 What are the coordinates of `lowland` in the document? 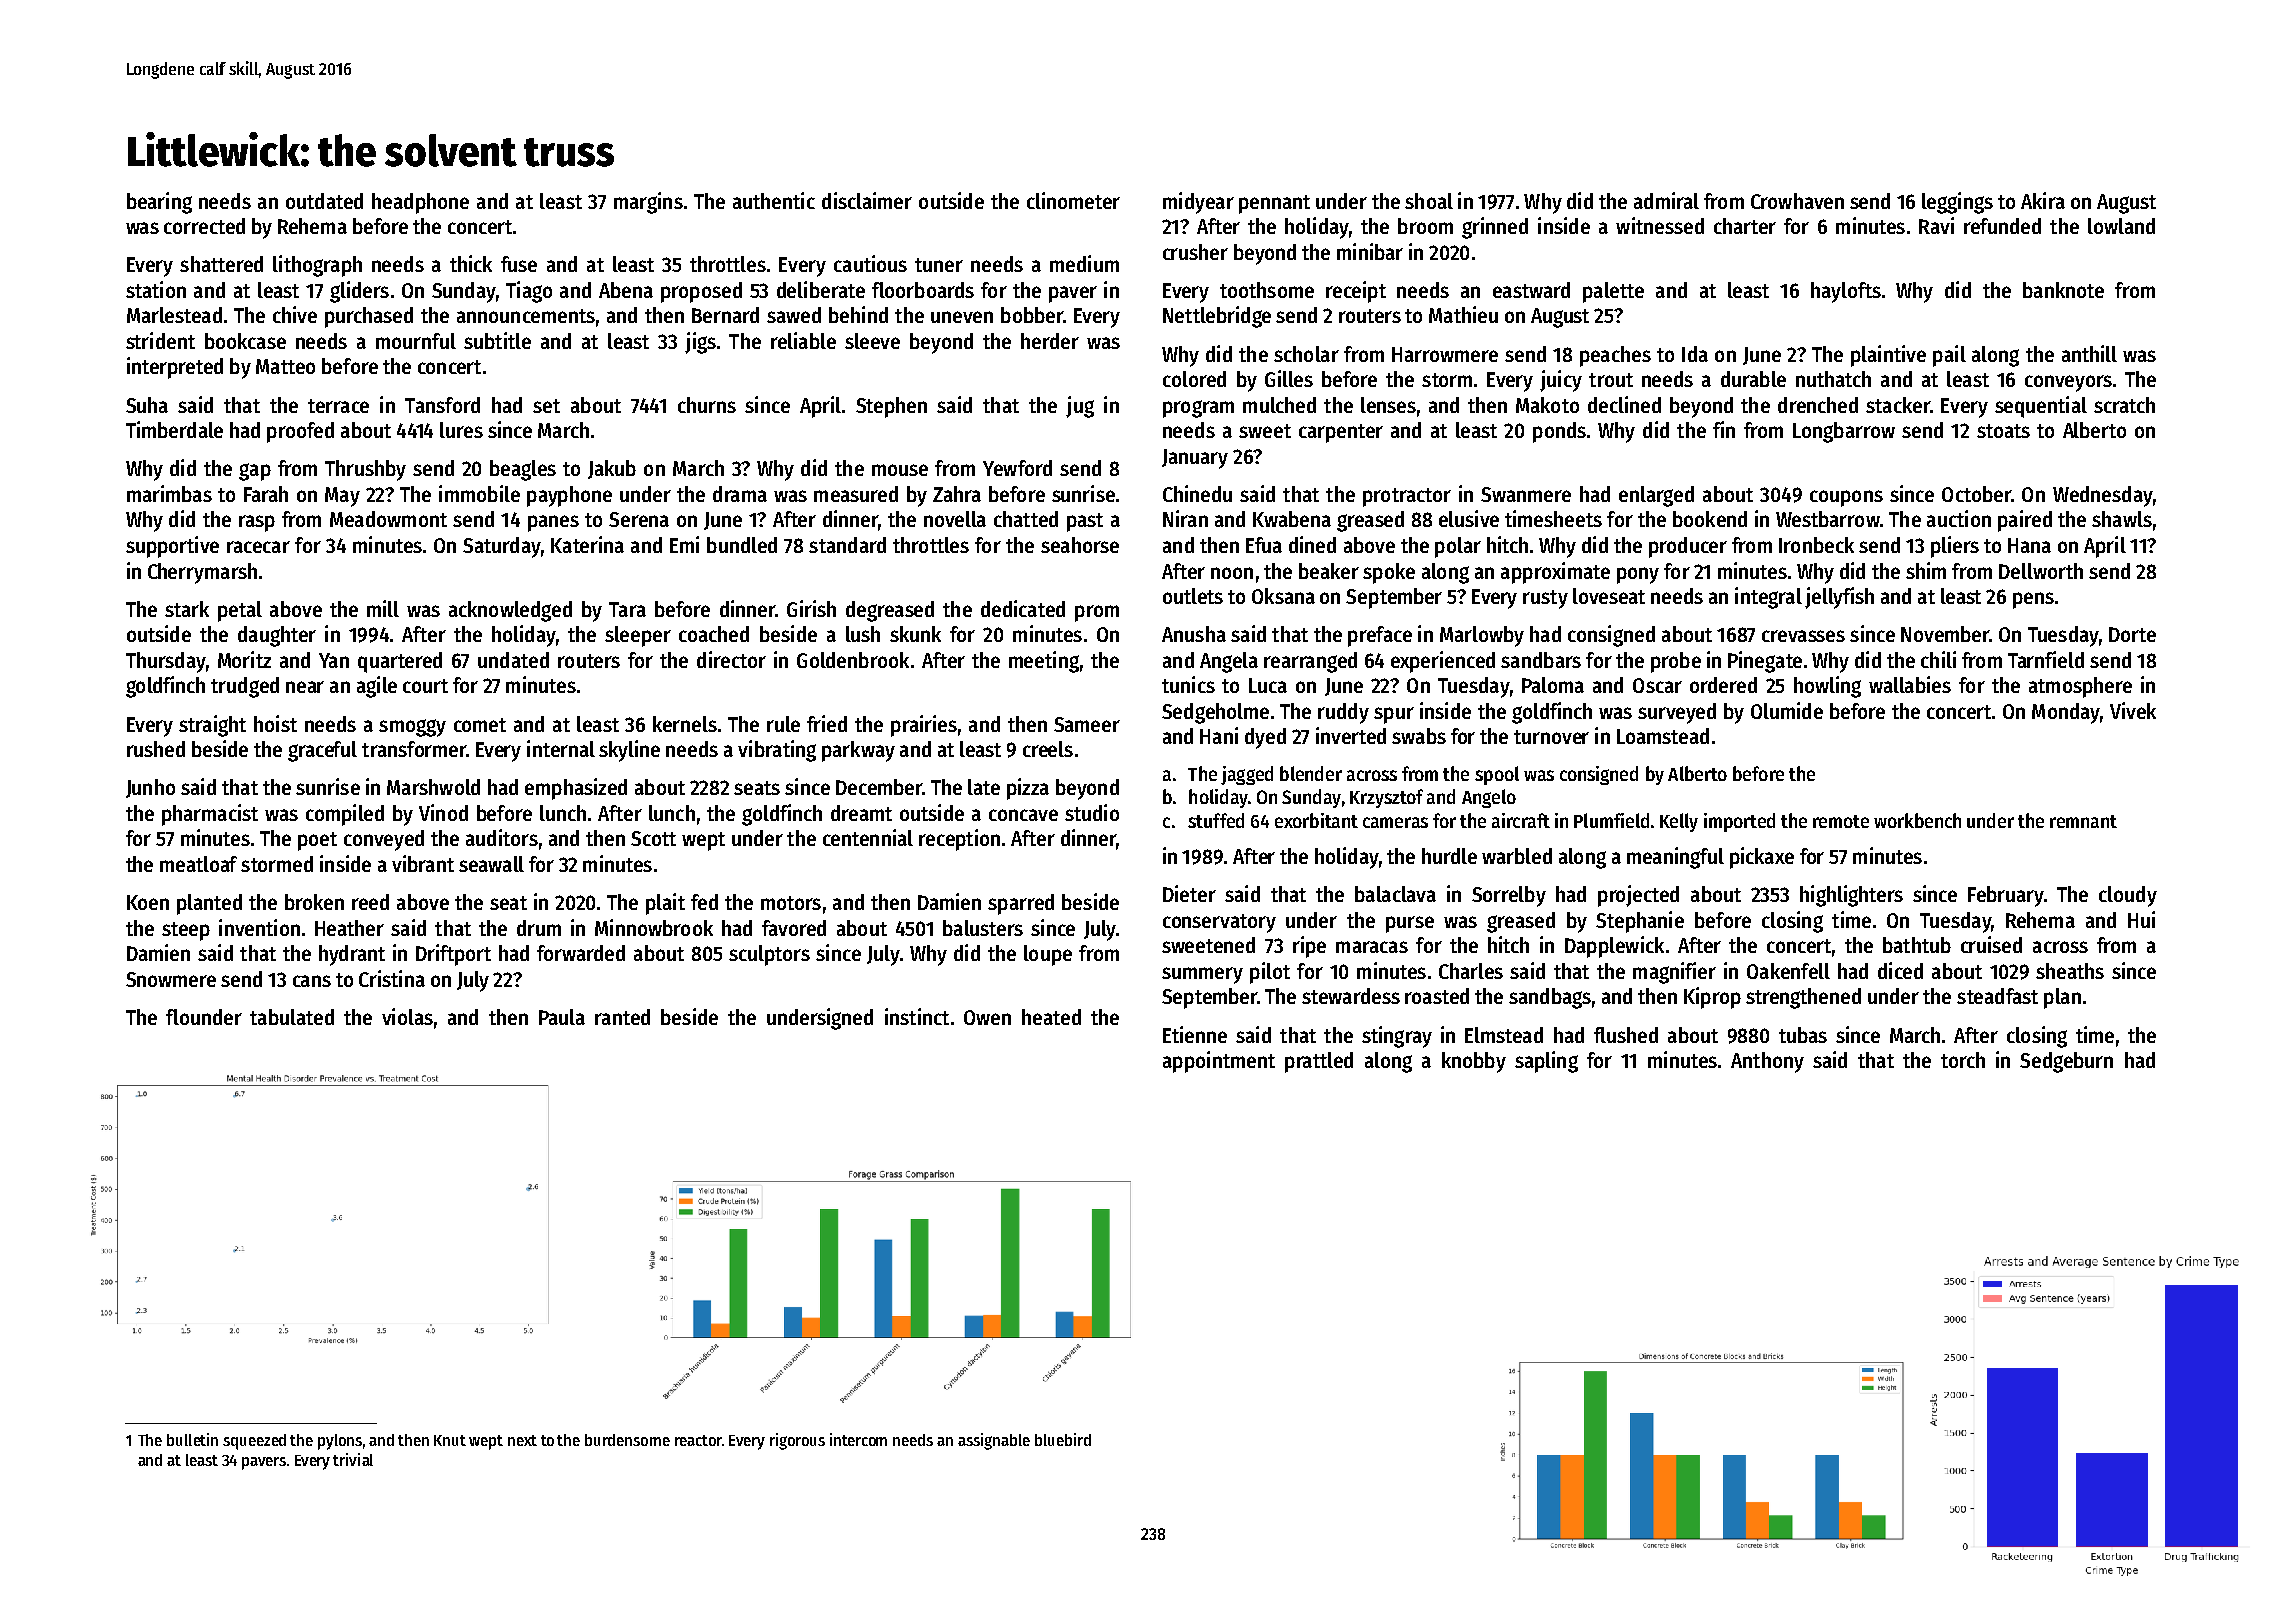 It's located at (2121, 226).
